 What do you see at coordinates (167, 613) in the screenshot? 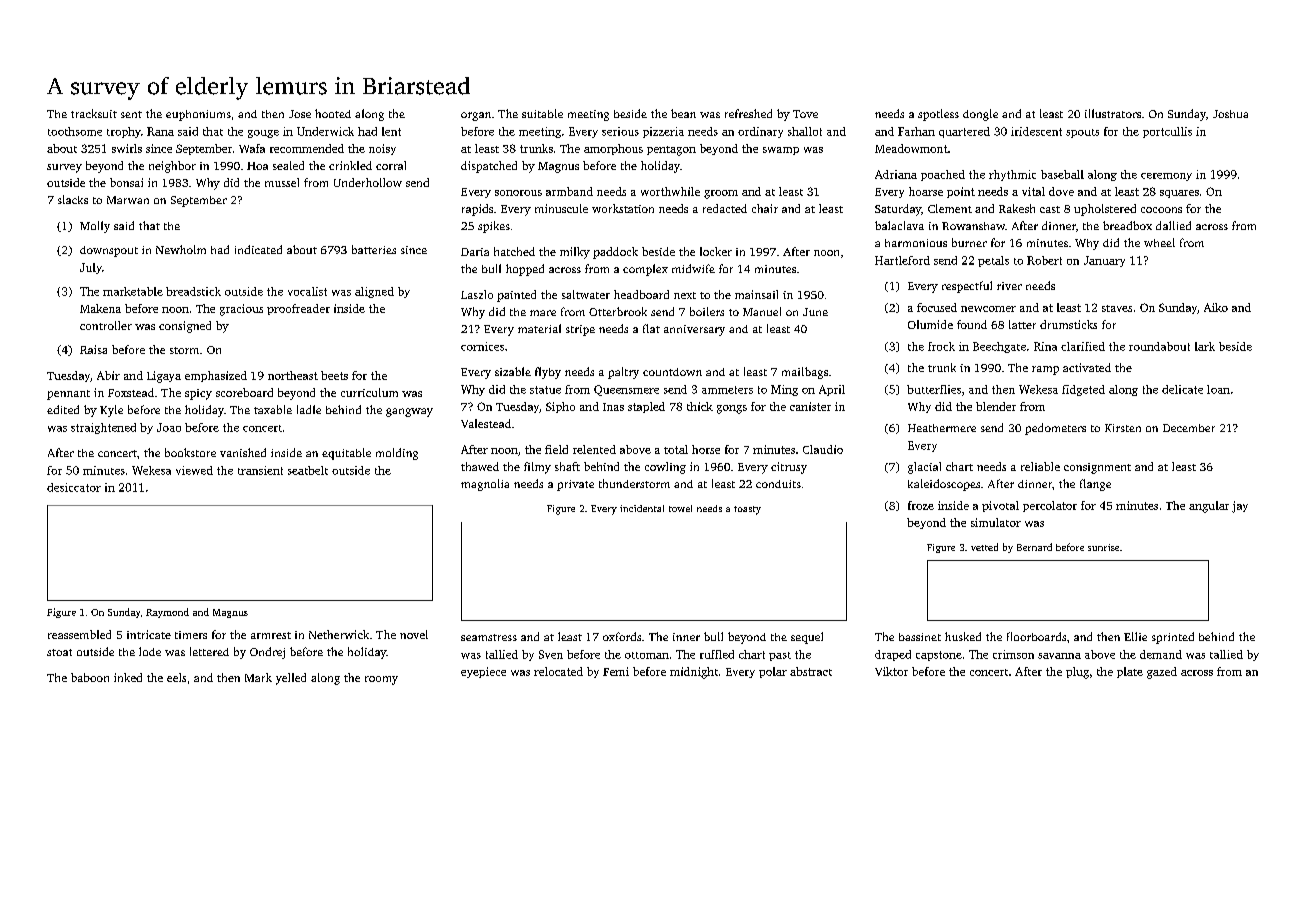
I see `Raymond` at bounding box center [167, 613].
